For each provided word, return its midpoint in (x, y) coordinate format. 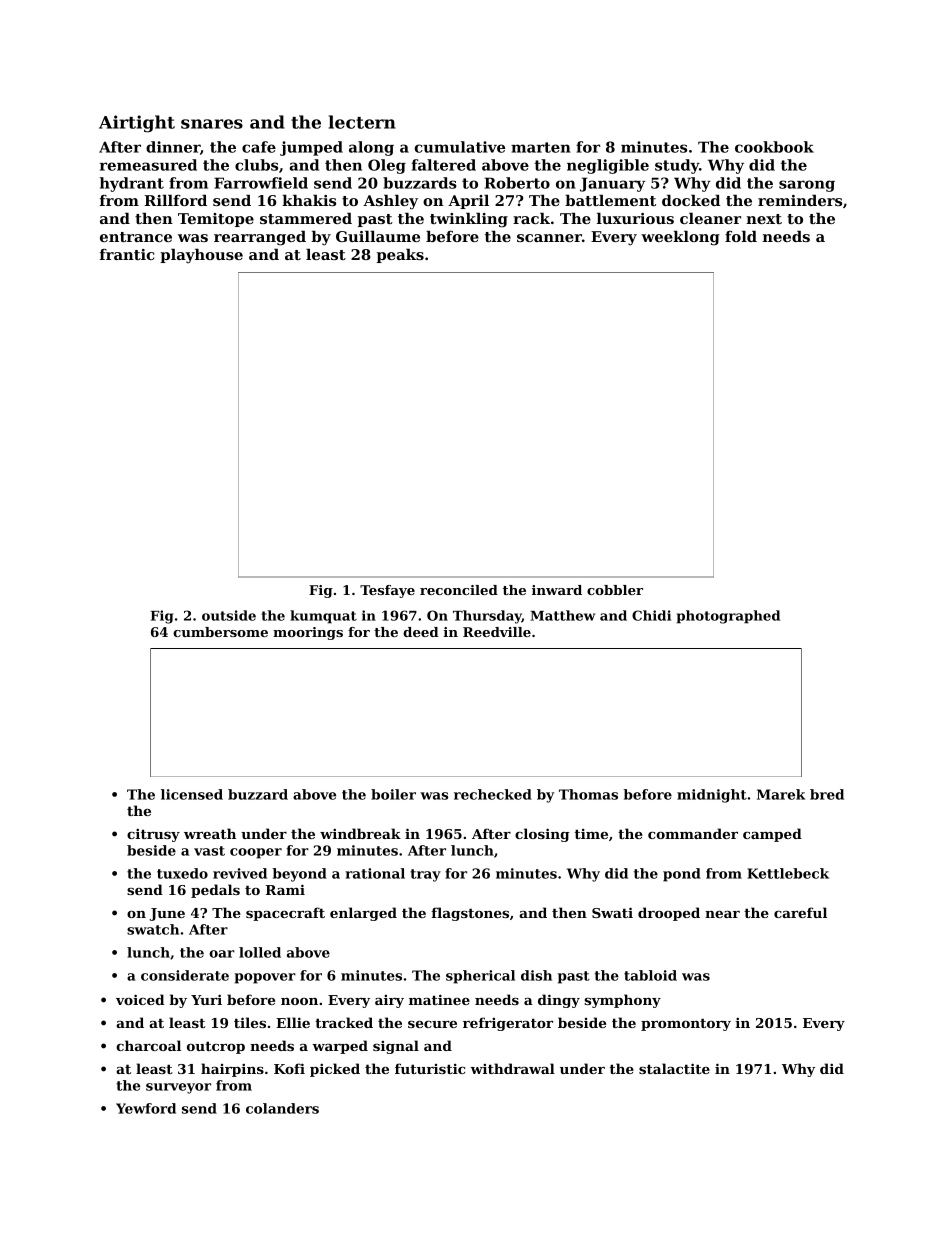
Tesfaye (387, 591)
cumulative (460, 147)
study (677, 166)
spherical (480, 977)
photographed (728, 617)
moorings (308, 633)
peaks (400, 256)
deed (421, 632)
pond (682, 875)
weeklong (680, 238)
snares (212, 124)
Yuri (206, 999)
